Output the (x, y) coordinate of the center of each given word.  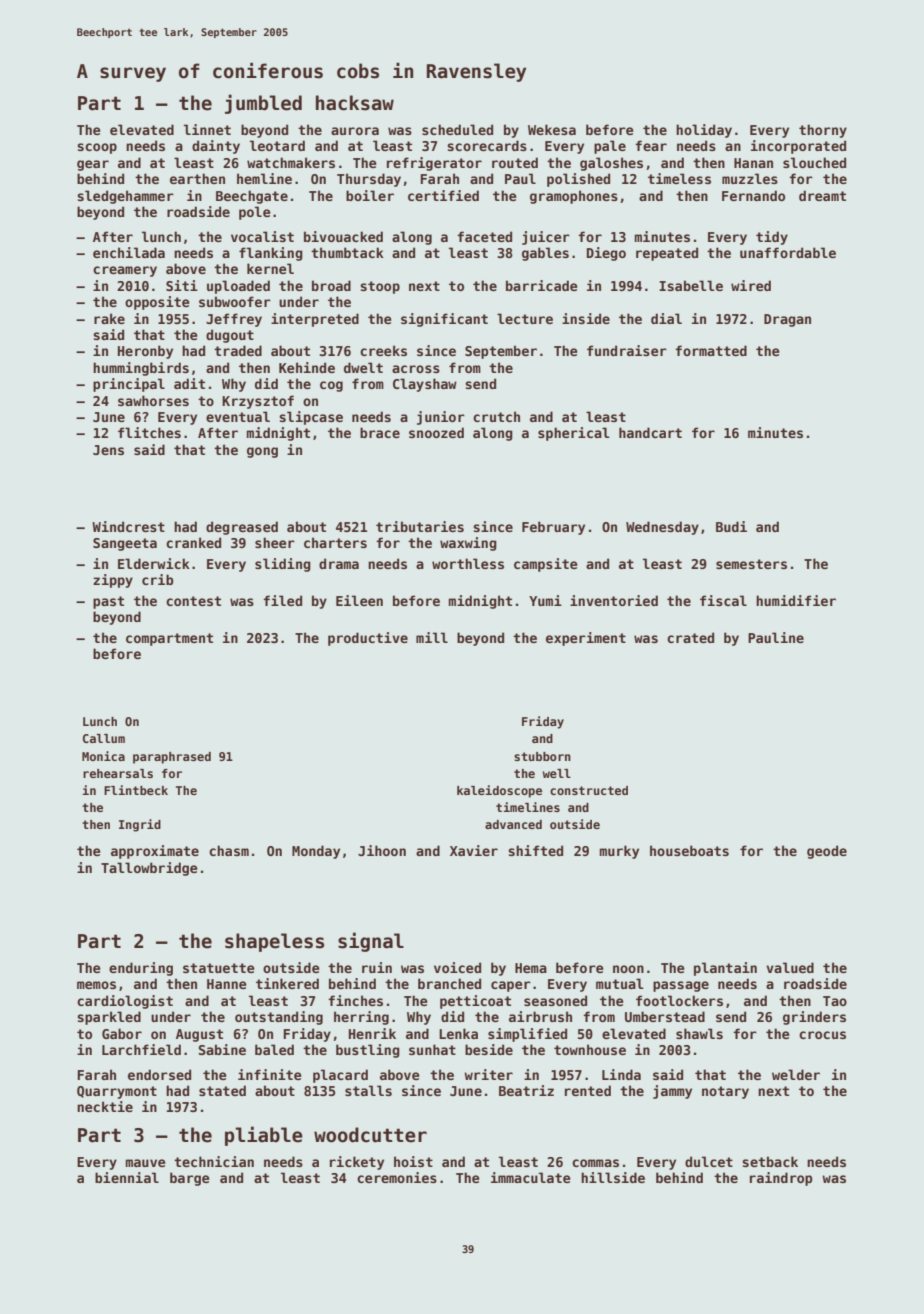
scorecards (487, 145)
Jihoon (382, 850)
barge (190, 1179)
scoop (97, 148)
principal (129, 385)
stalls (368, 1090)
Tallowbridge (149, 869)
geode (827, 852)
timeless (679, 178)
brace (380, 432)
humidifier (796, 600)
